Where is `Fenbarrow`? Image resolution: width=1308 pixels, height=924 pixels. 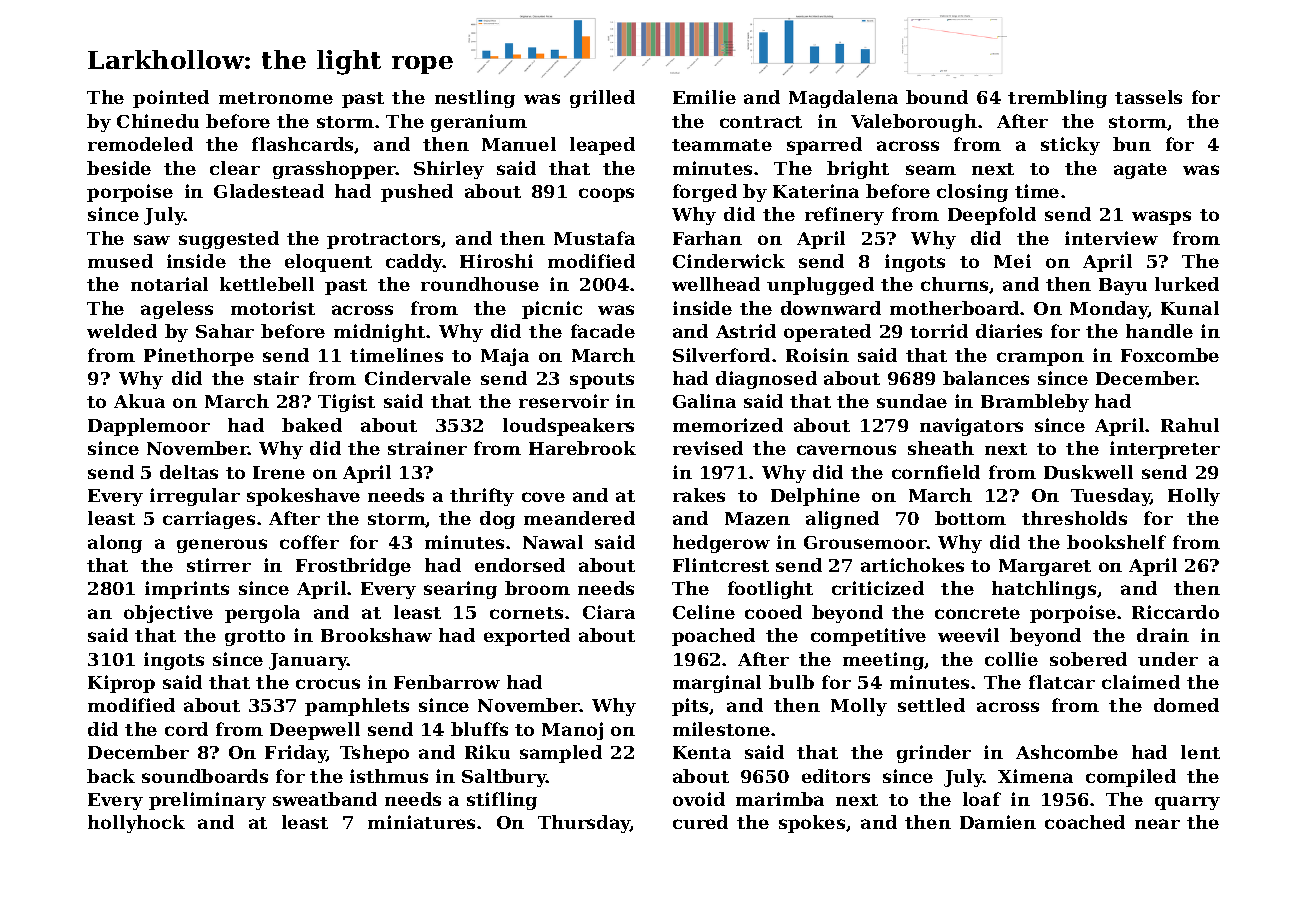
Fenbarrow is located at coordinates (447, 682).
